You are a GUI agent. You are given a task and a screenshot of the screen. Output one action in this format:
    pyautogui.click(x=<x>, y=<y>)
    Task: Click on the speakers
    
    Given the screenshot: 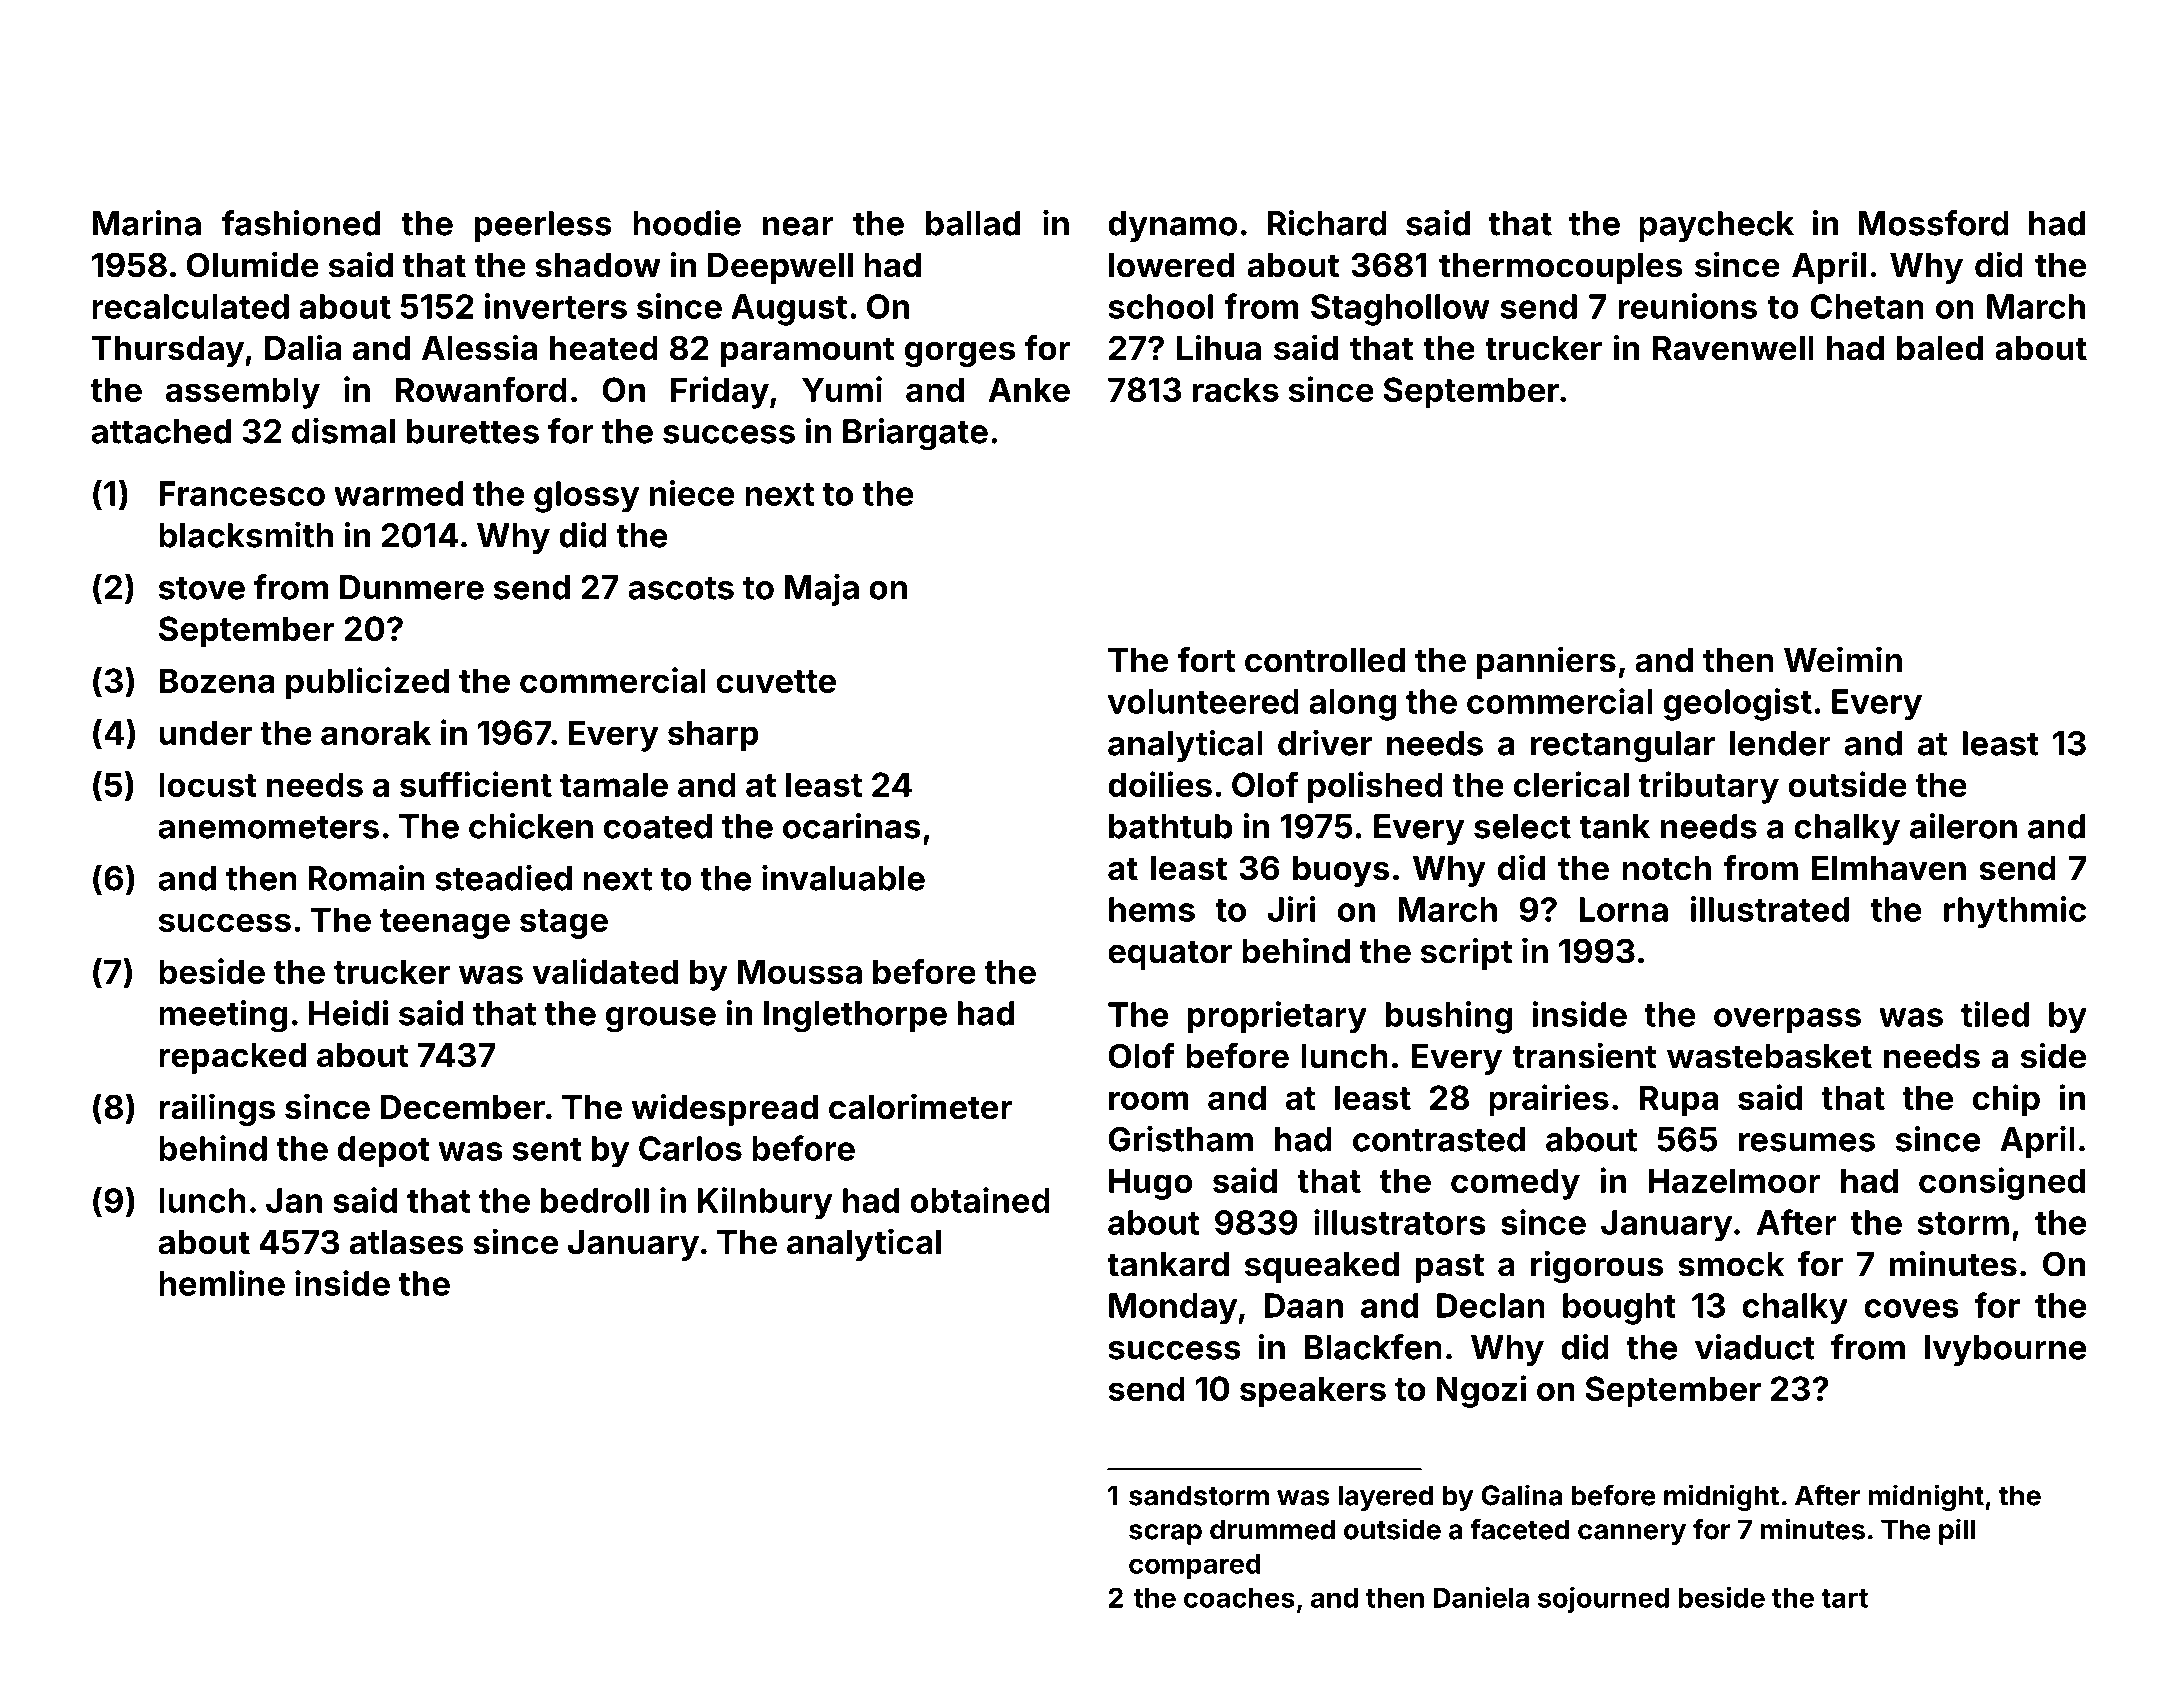 What is the action you would take?
    pyautogui.click(x=1313, y=1392)
